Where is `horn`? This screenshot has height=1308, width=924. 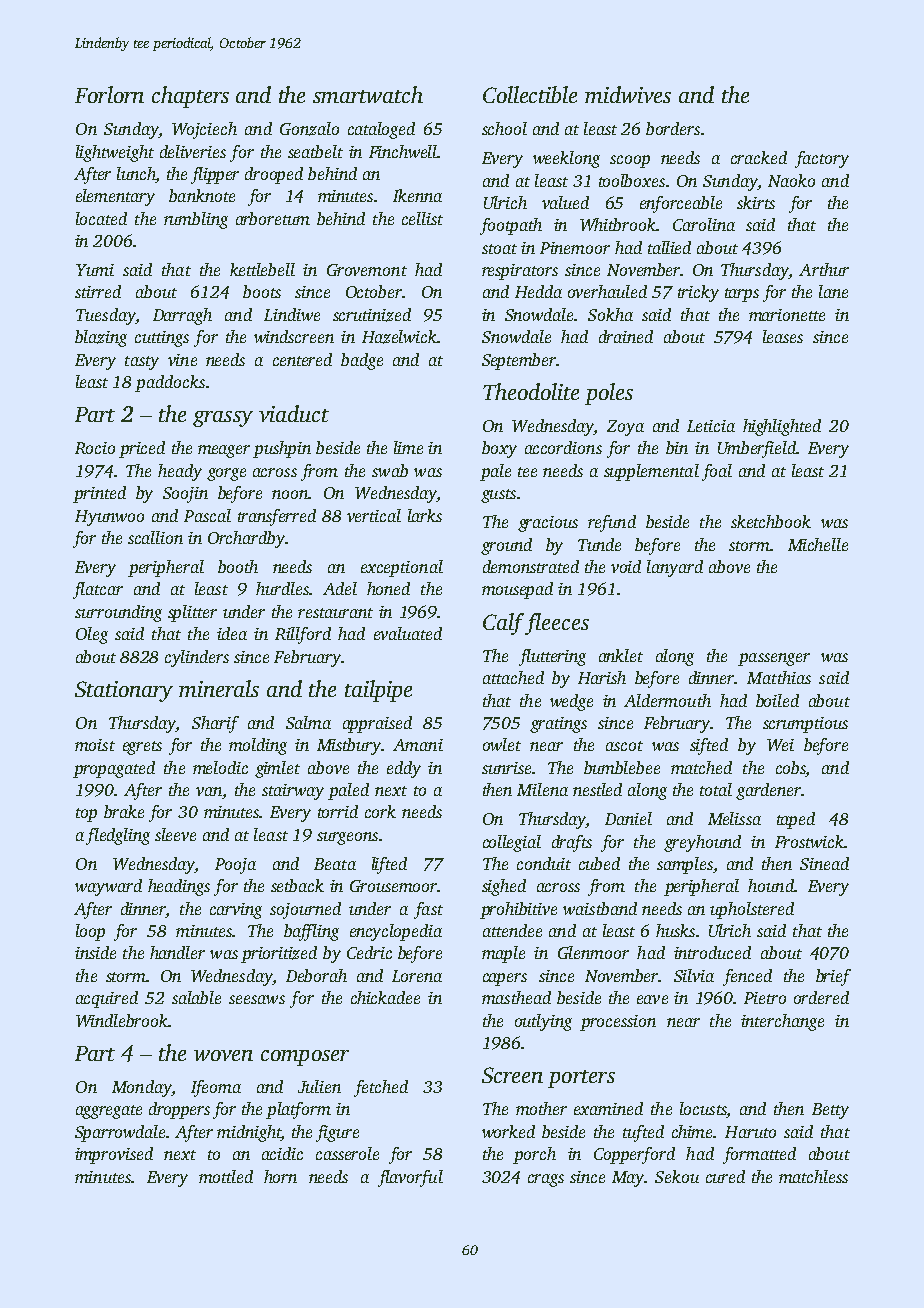
horn is located at coordinates (280, 1176).
